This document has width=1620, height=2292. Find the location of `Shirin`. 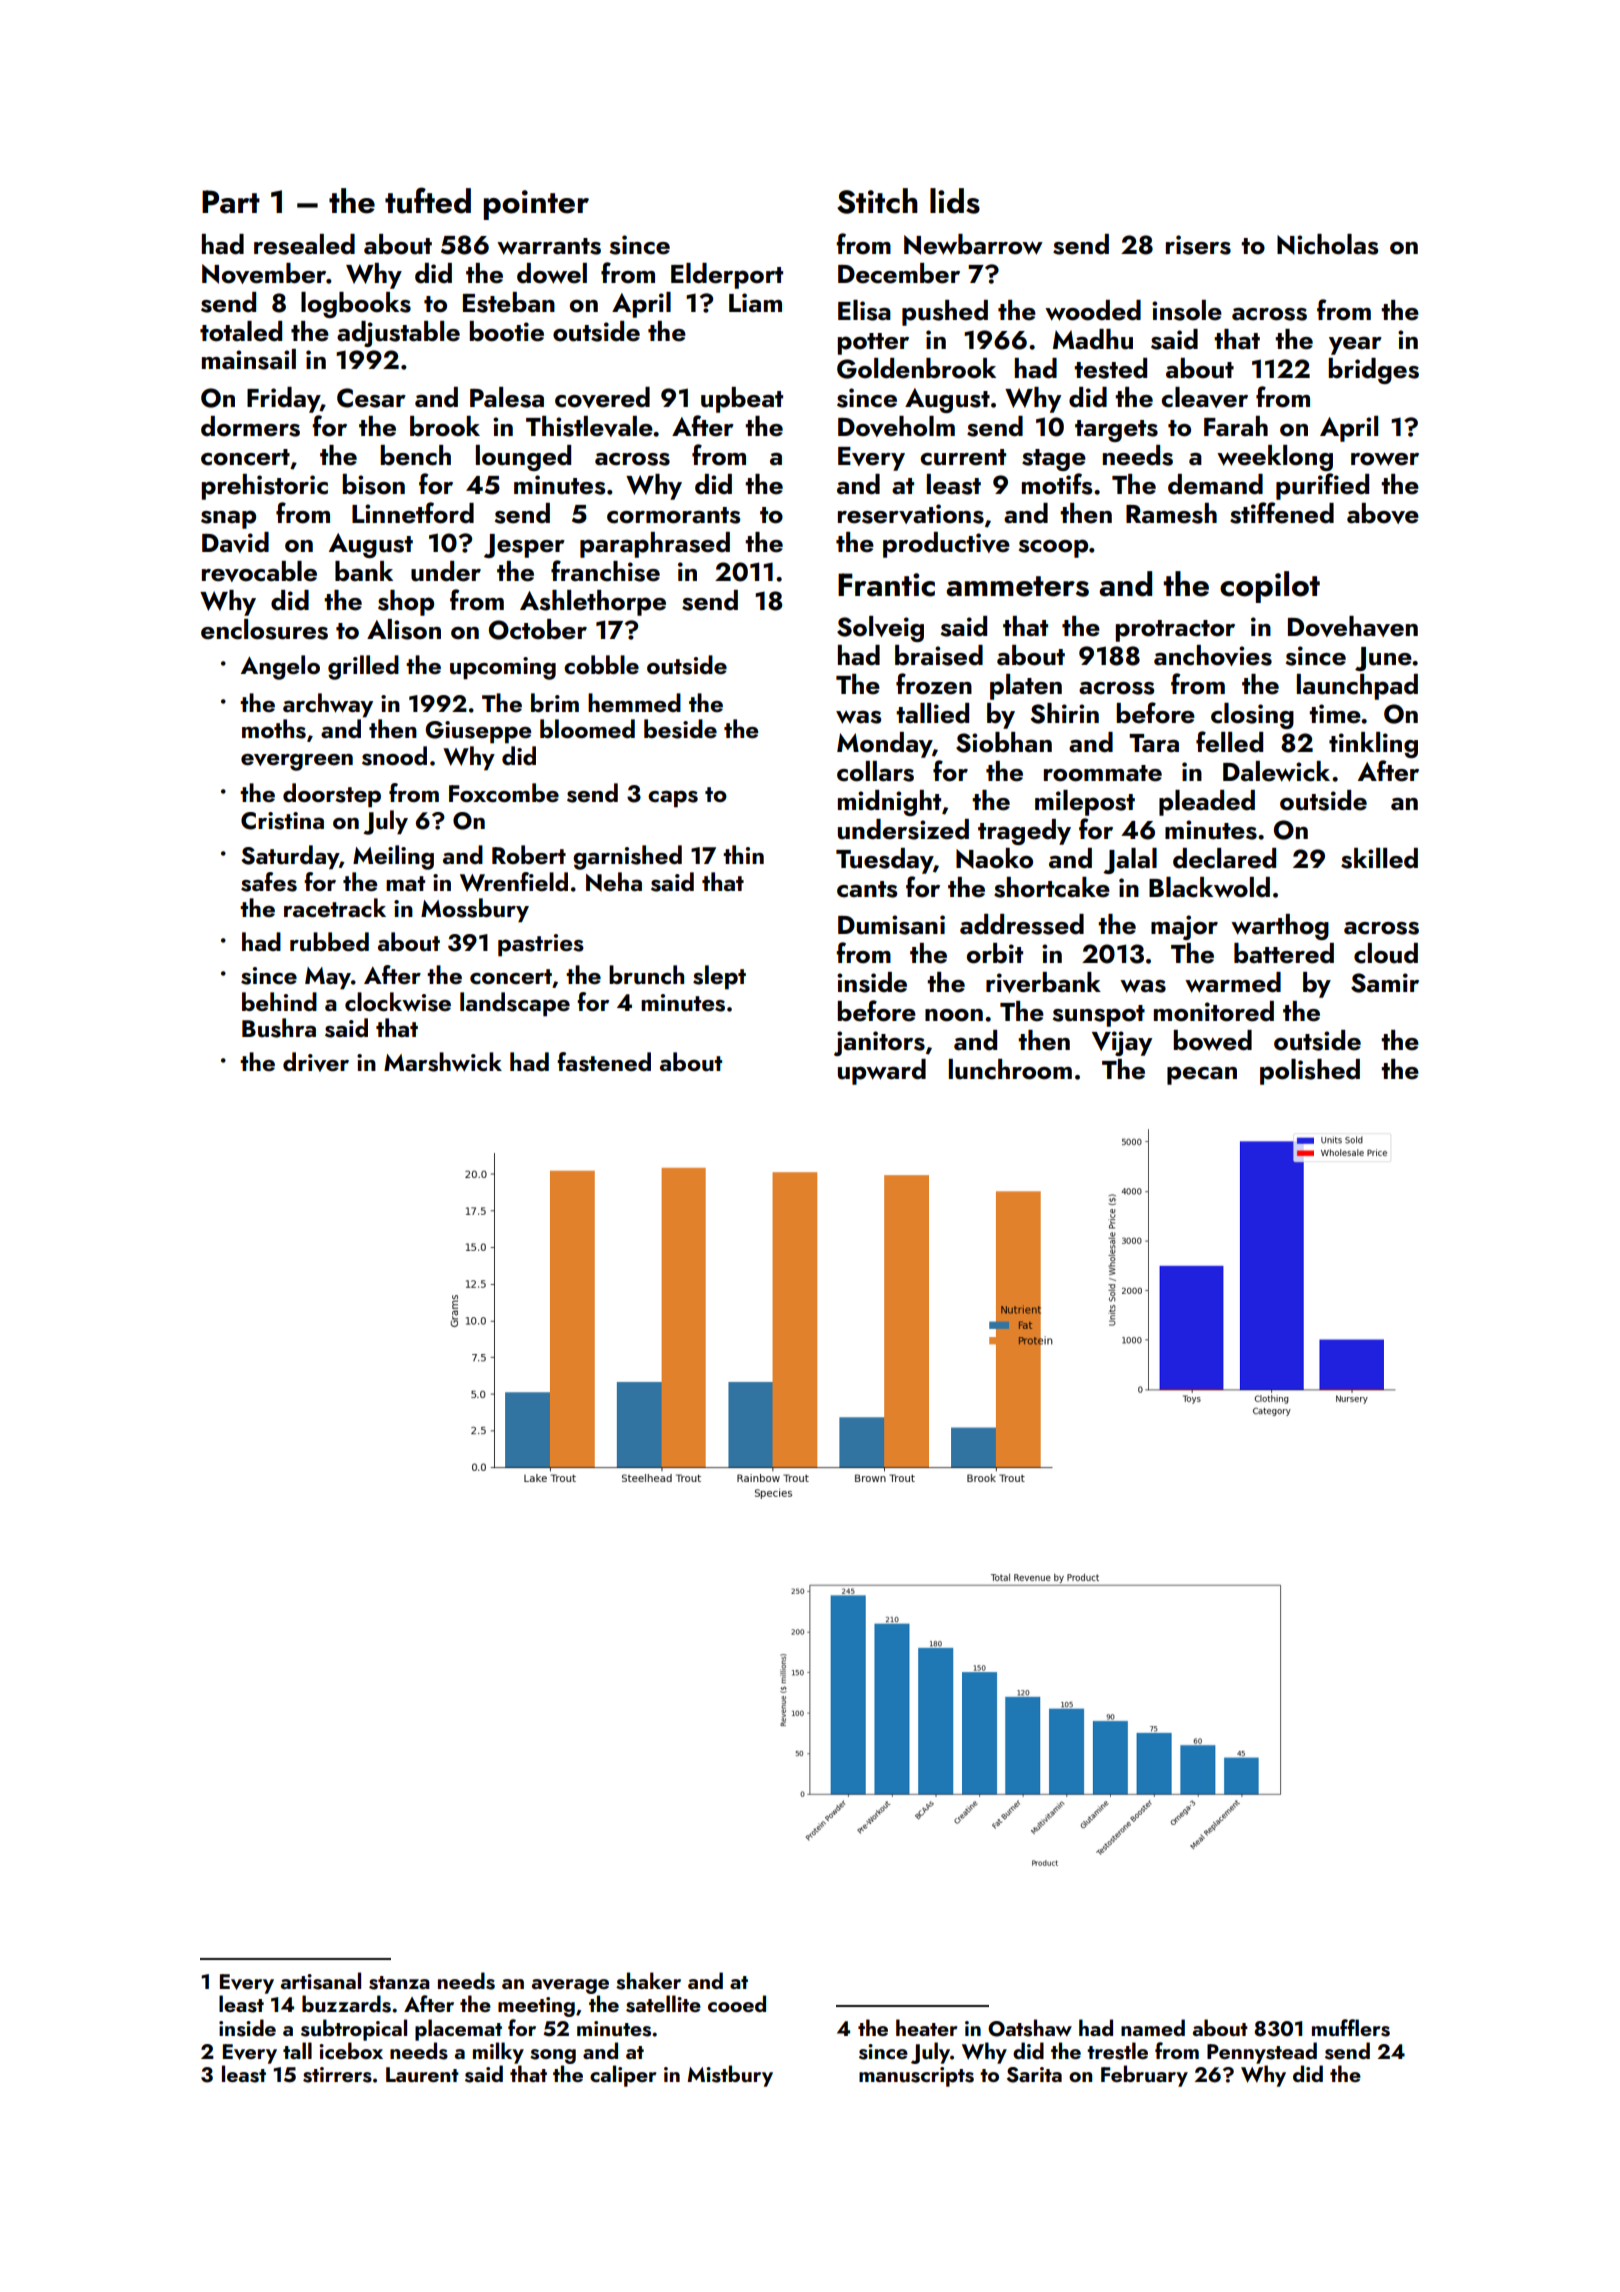

Shirin is located at coordinates (1065, 713).
